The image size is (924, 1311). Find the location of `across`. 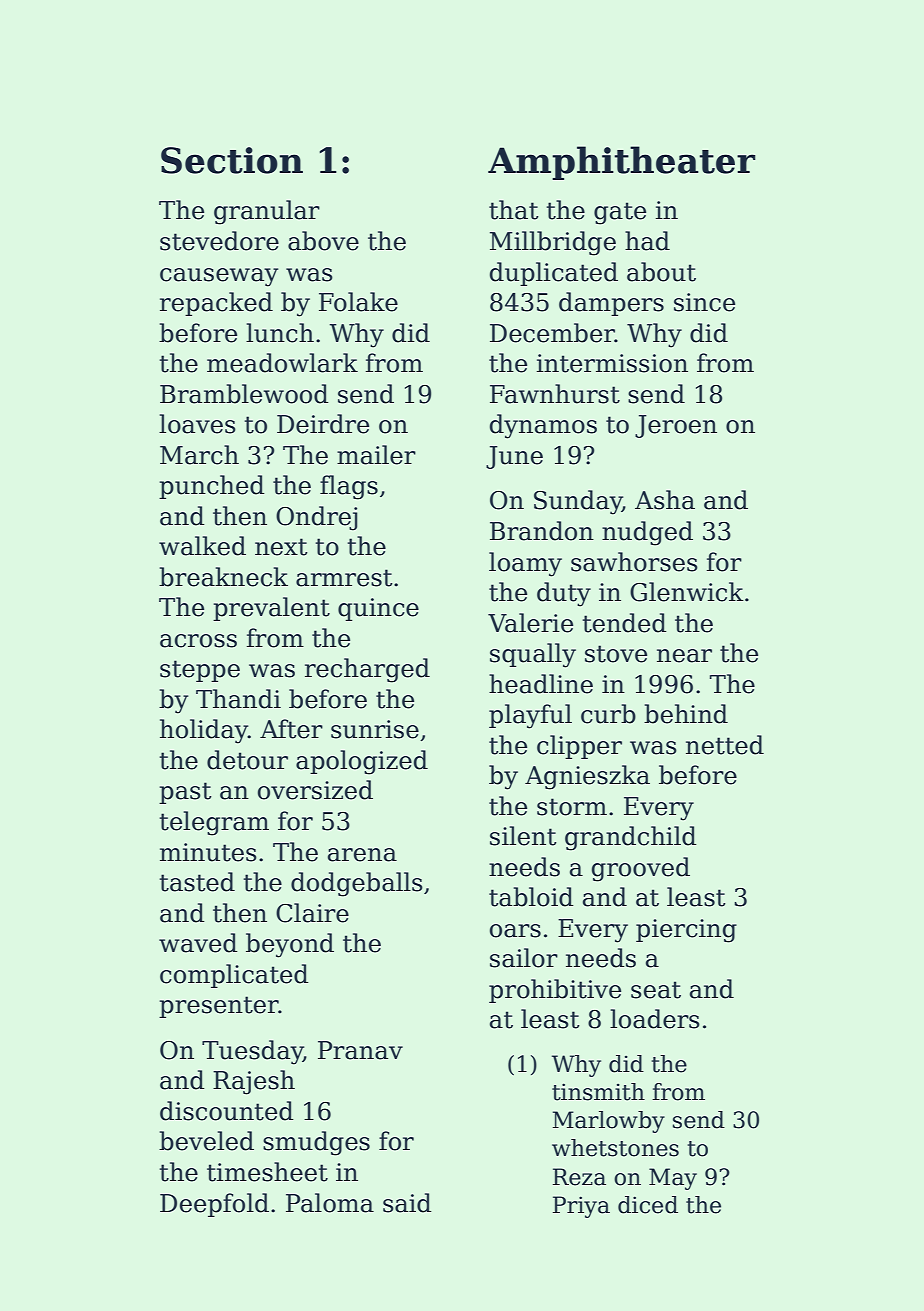

across is located at coordinates (198, 641).
